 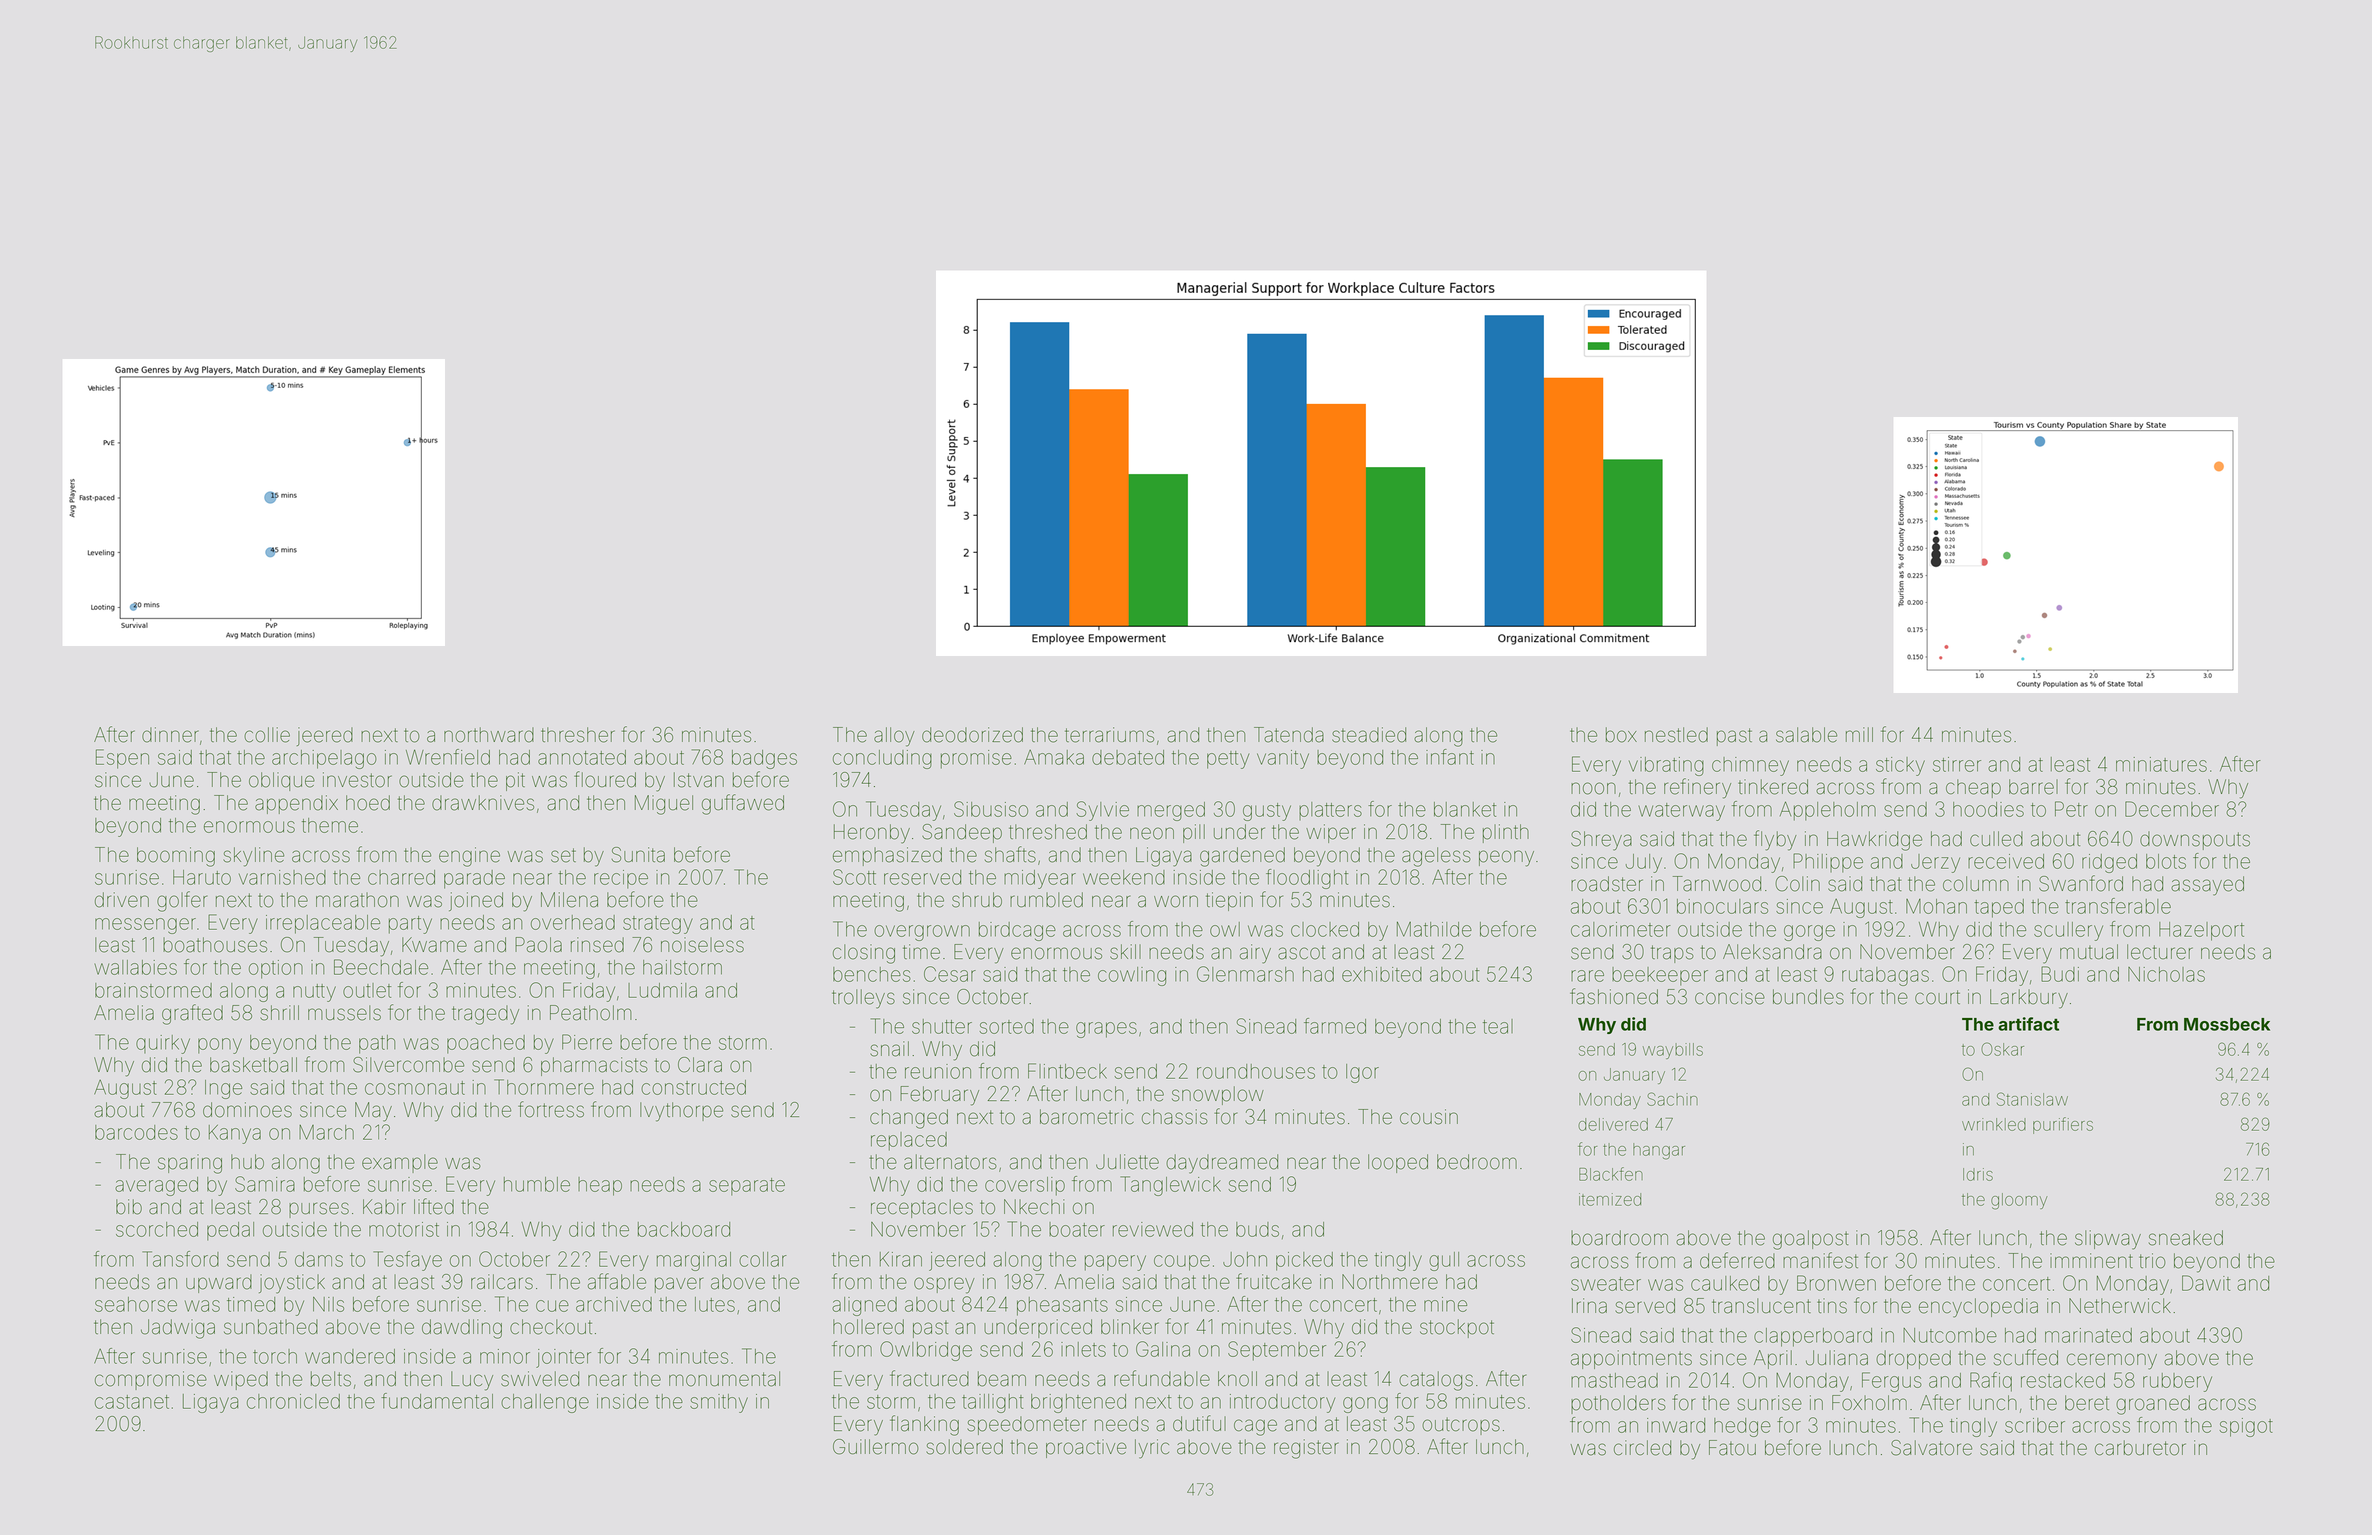 I want to click on mill, so click(x=1859, y=734).
